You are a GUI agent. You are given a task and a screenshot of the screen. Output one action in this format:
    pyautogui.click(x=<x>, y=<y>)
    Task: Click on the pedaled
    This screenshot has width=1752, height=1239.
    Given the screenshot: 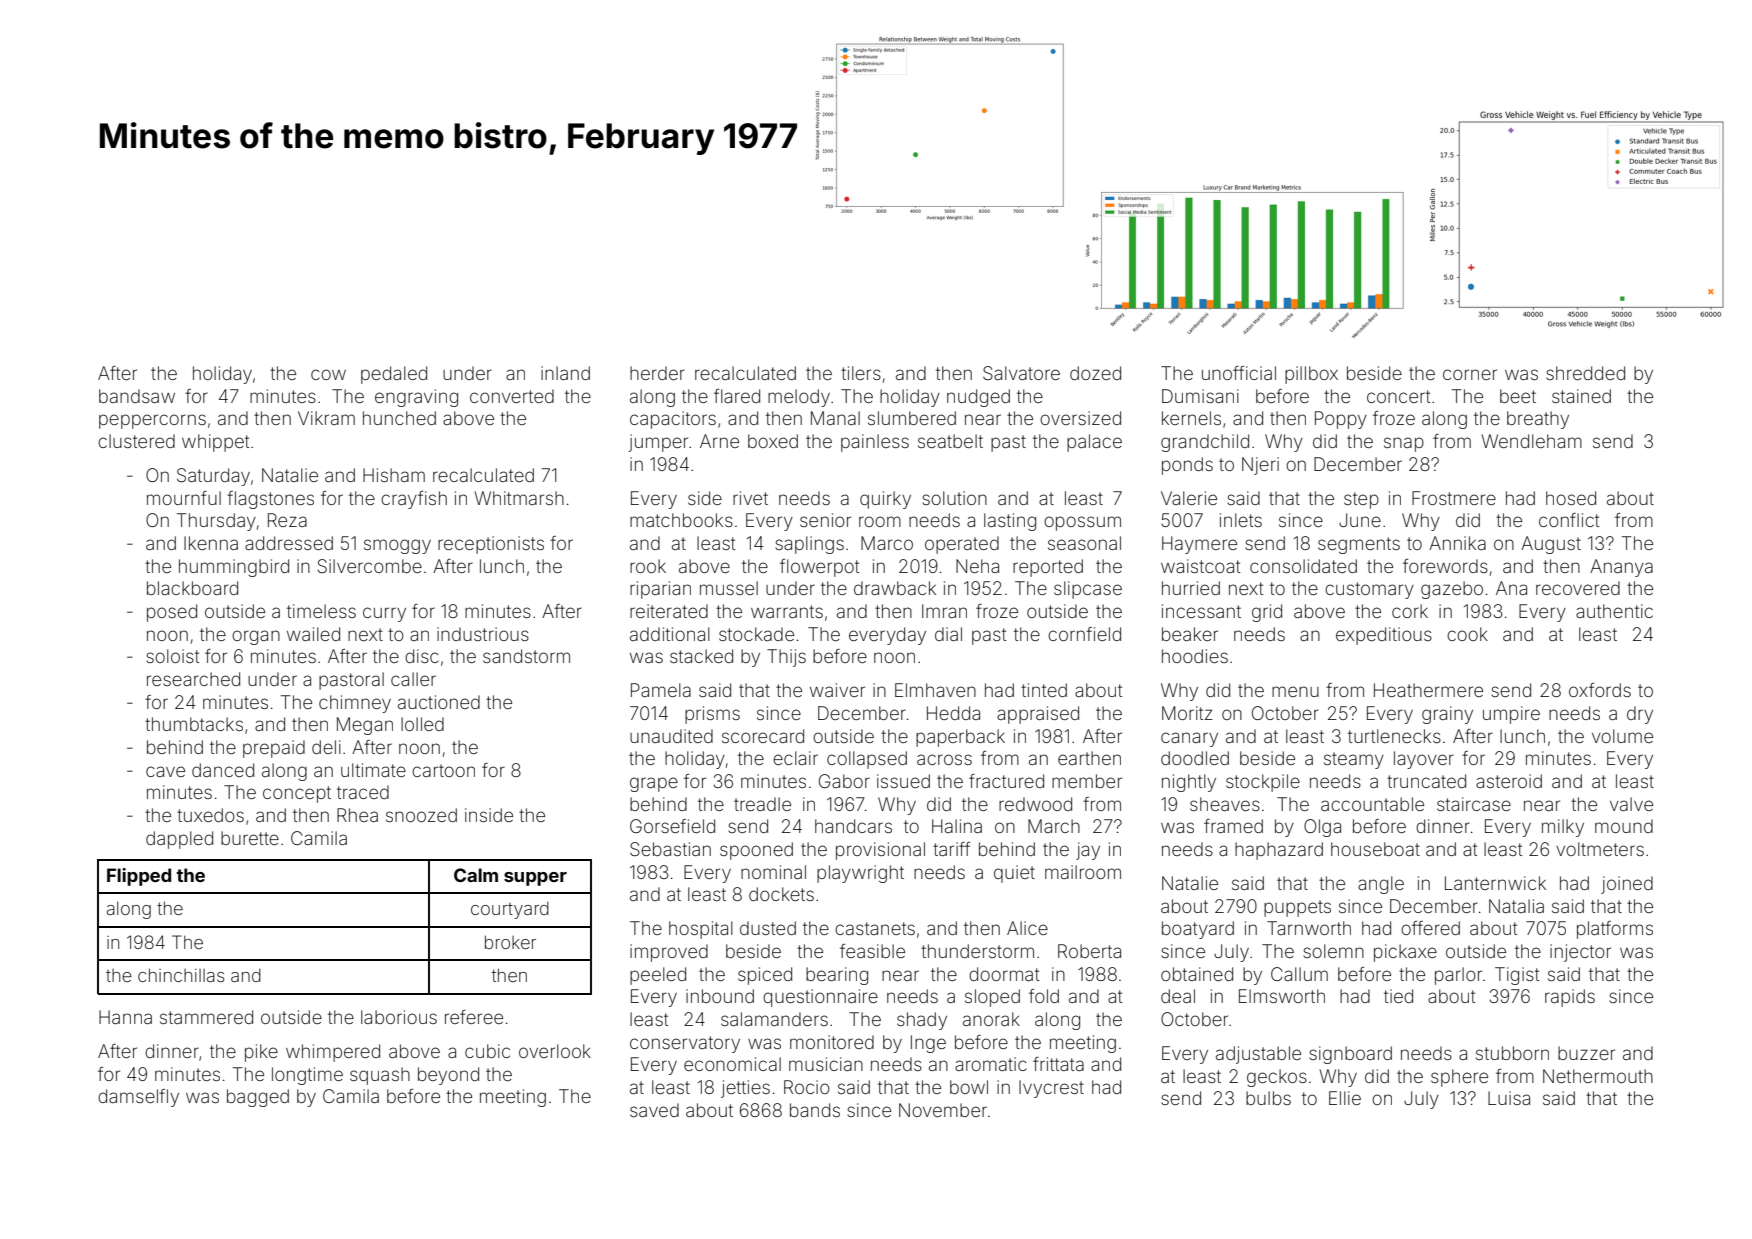 What is the action you would take?
    pyautogui.click(x=394, y=375)
